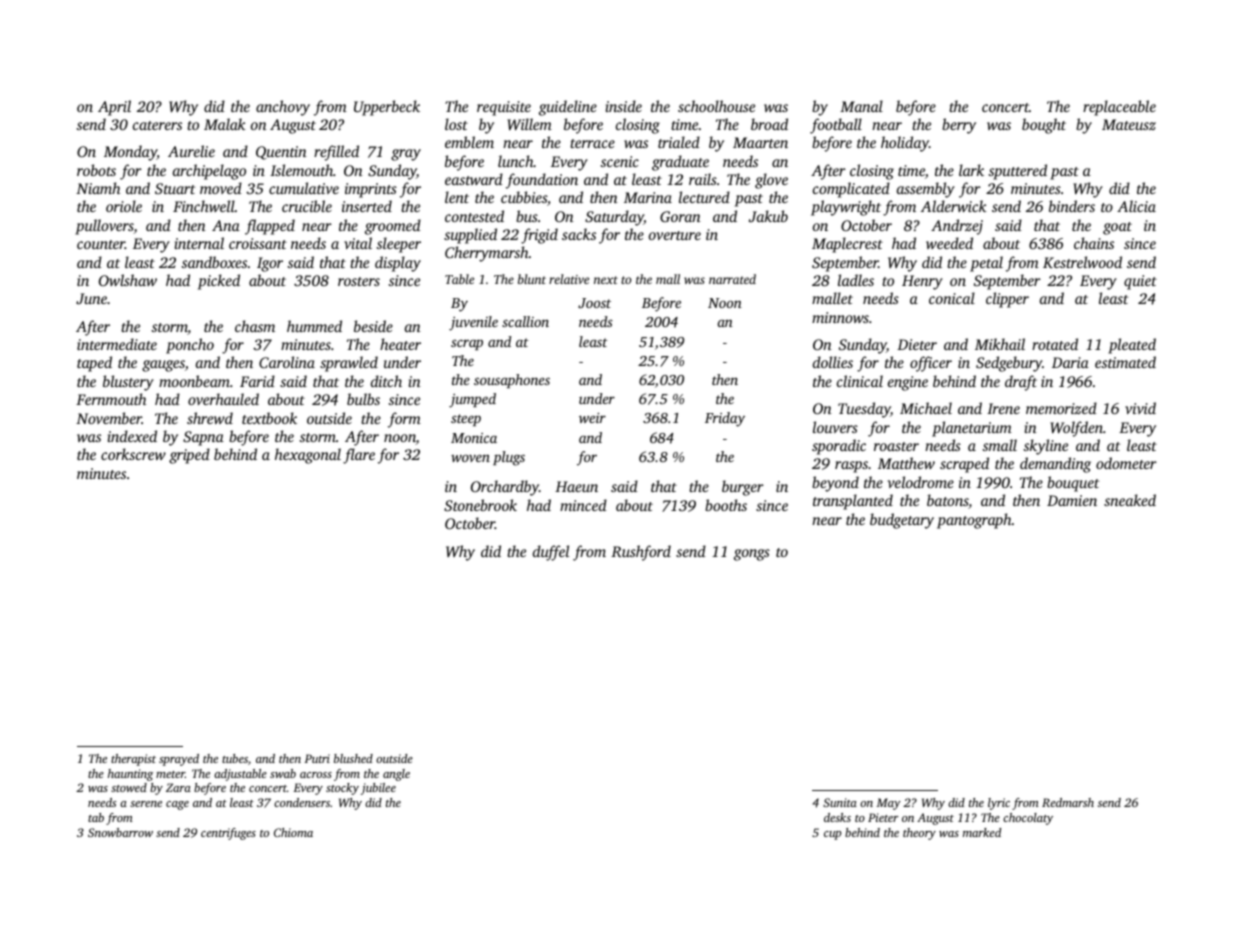 This image has width=1233, height=952. What do you see at coordinates (1076, 429) in the image?
I see `Wolfden` at bounding box center [1076, 429].
